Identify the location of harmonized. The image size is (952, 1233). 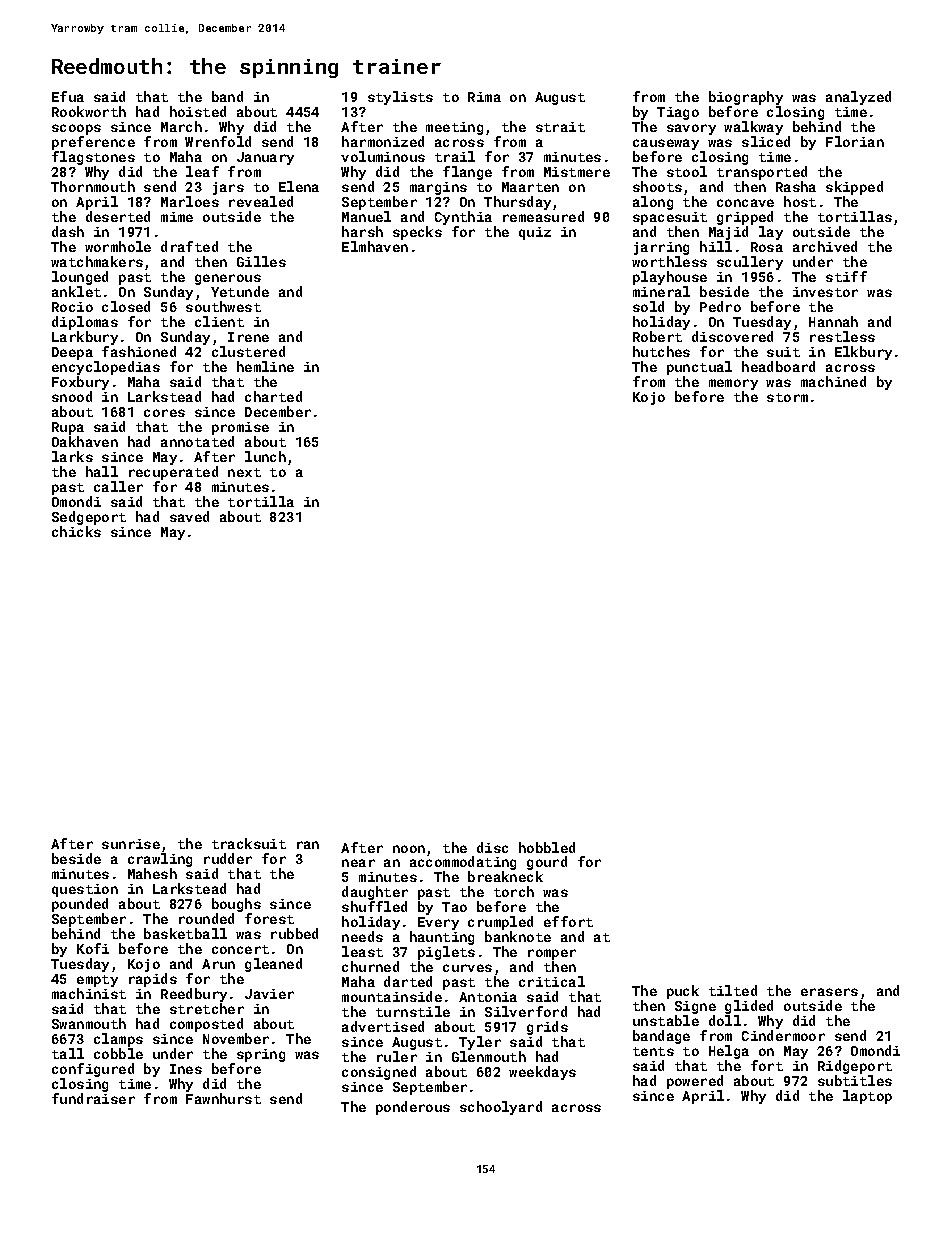
(383, 141).
